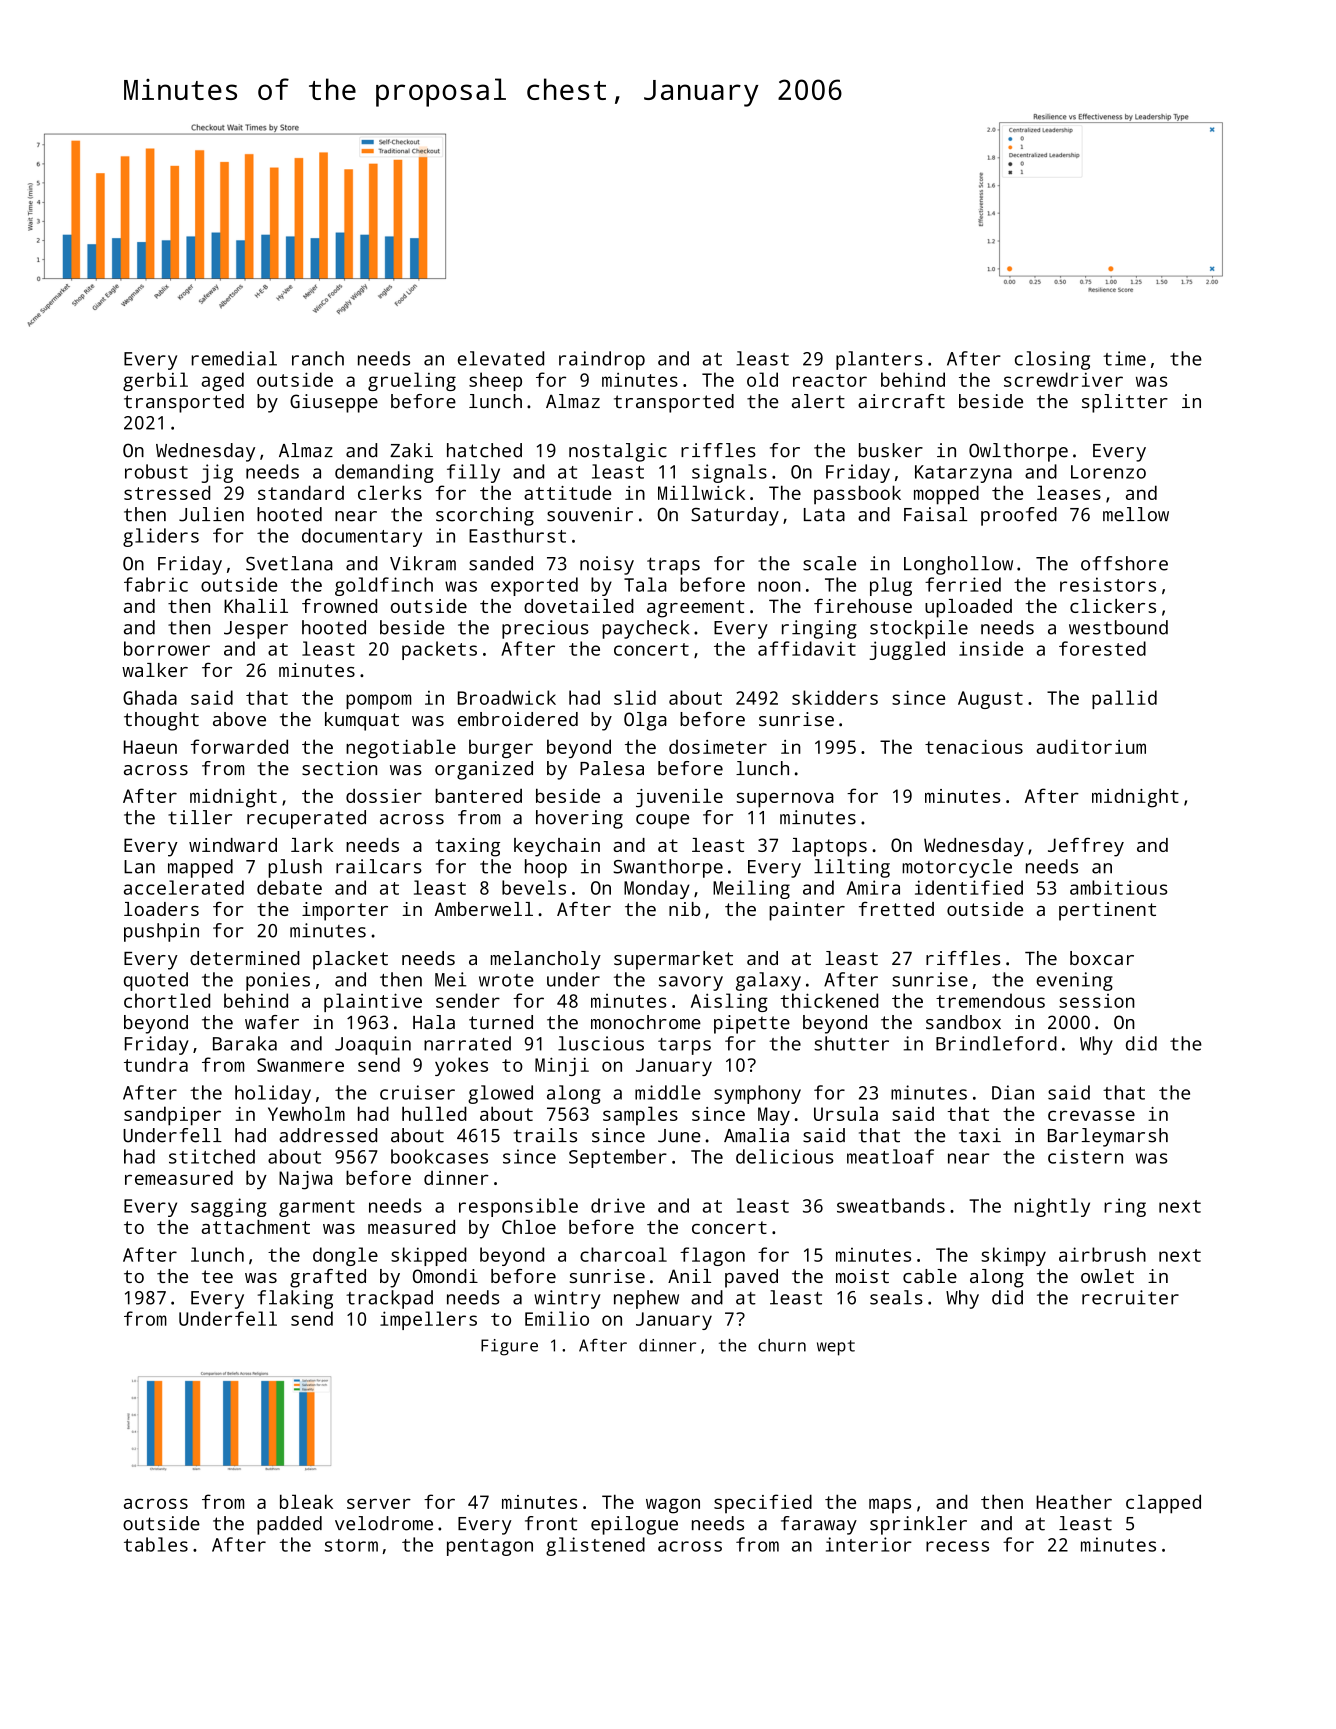 This image has width=1336, height=1729. I want to click on coupe, so click(662, 821).
